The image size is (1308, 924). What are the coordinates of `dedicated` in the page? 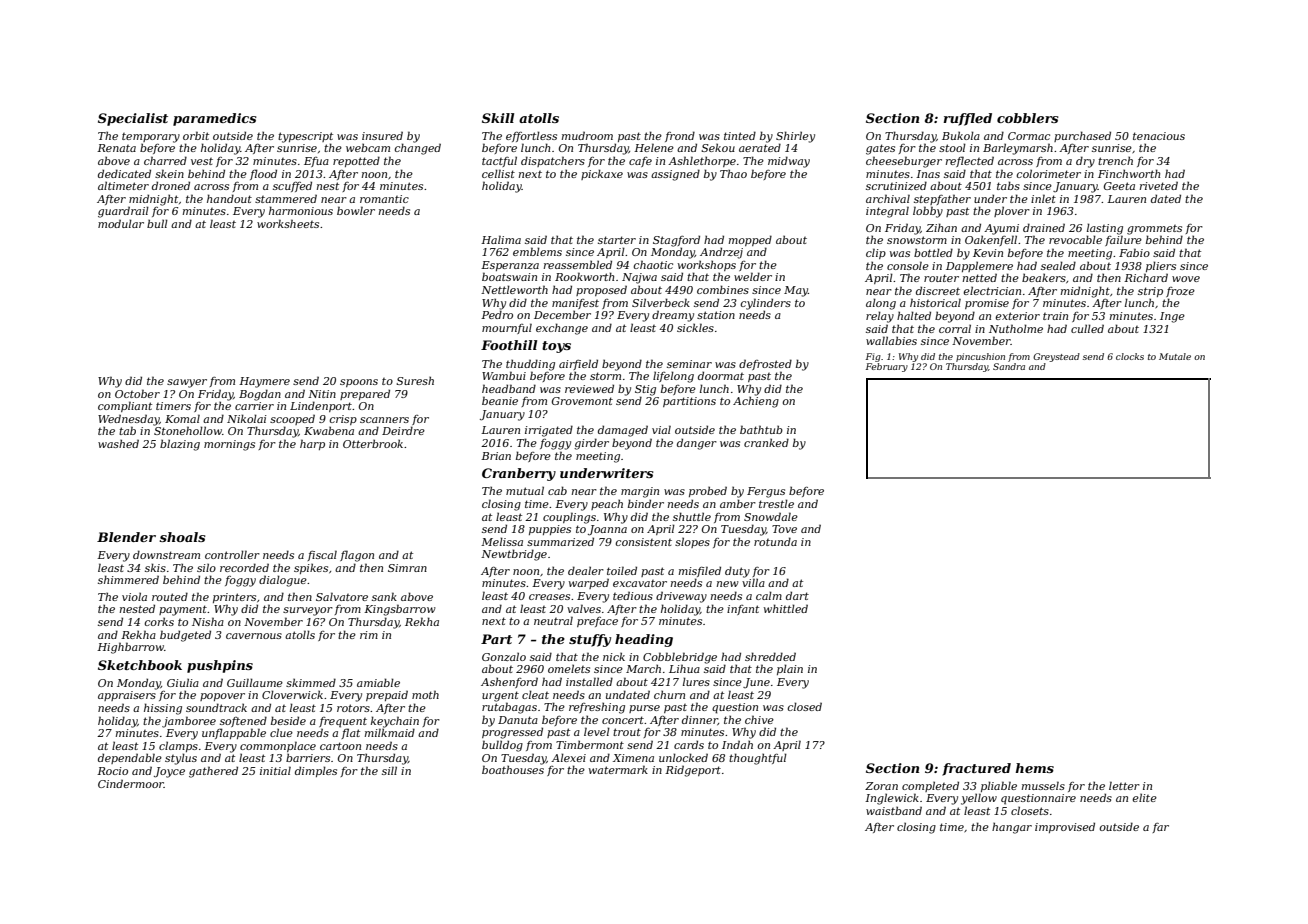 It's located at (124, 173).
